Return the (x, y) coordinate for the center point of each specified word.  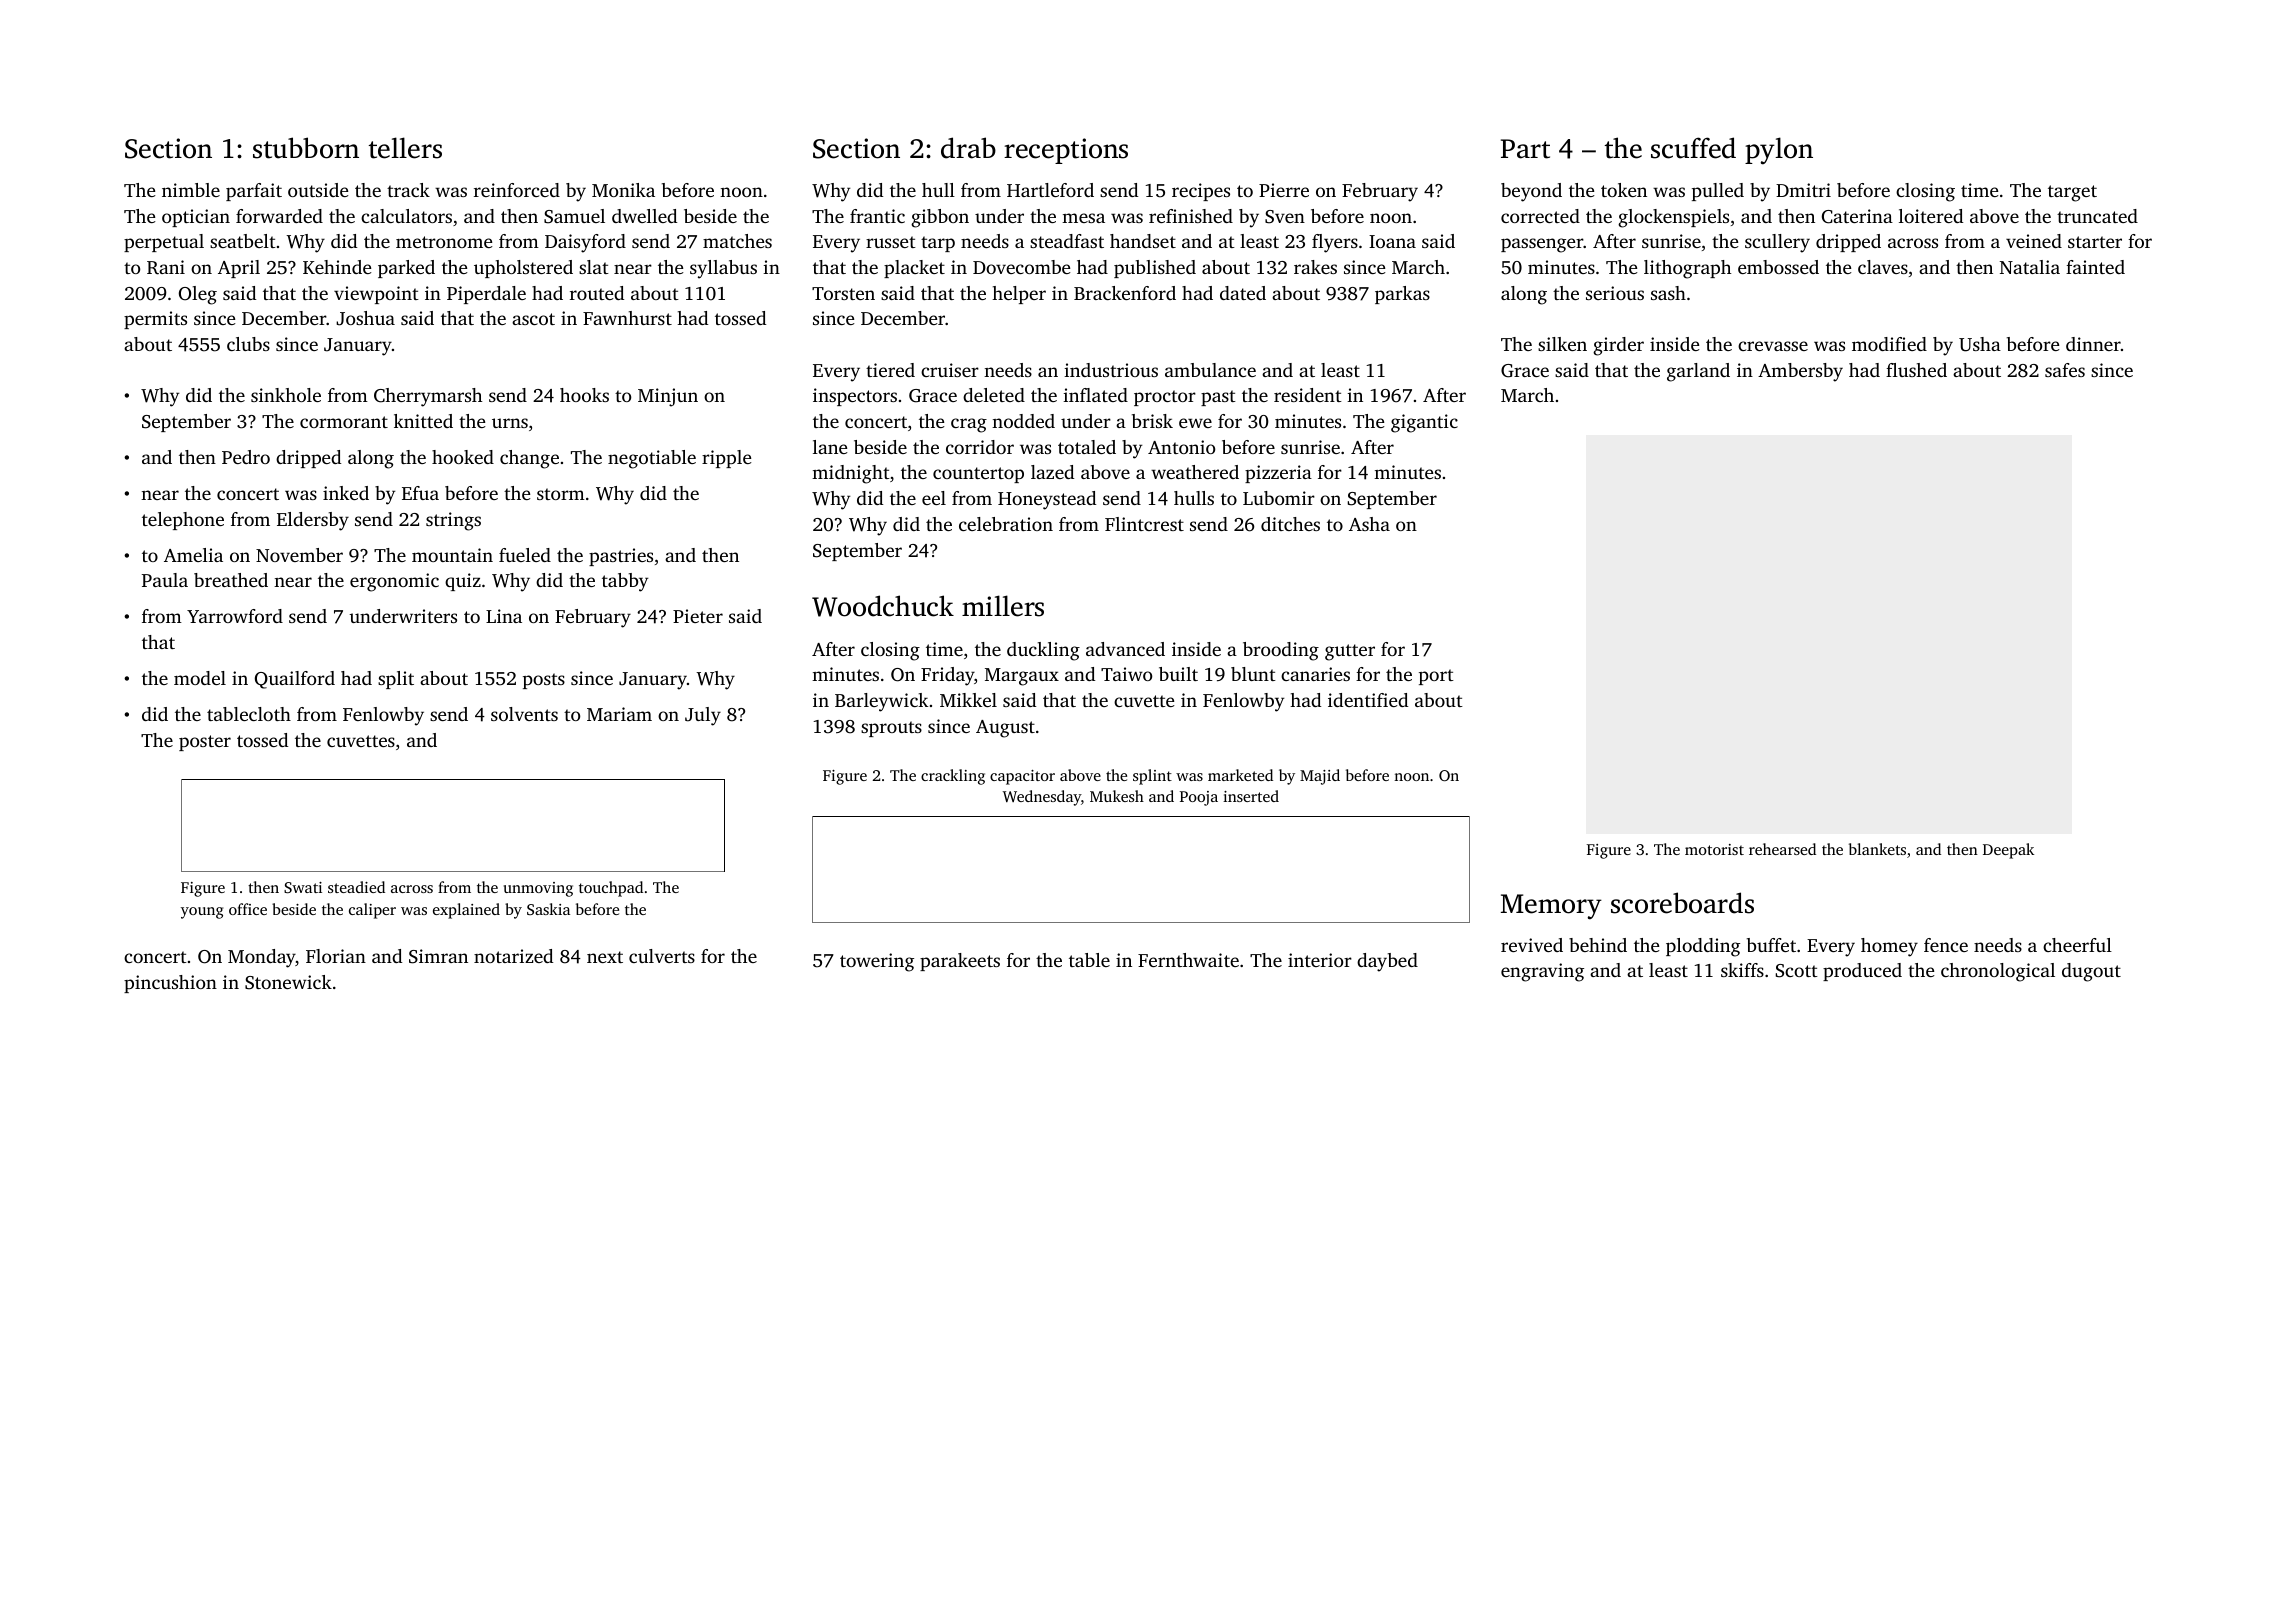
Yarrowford (235, 616)
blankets (1877, 849)
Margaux (1022, 677)
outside (318, 190)
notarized (513, 956)
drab (968, 148)
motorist (1714, 849)
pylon (1779, 151)
